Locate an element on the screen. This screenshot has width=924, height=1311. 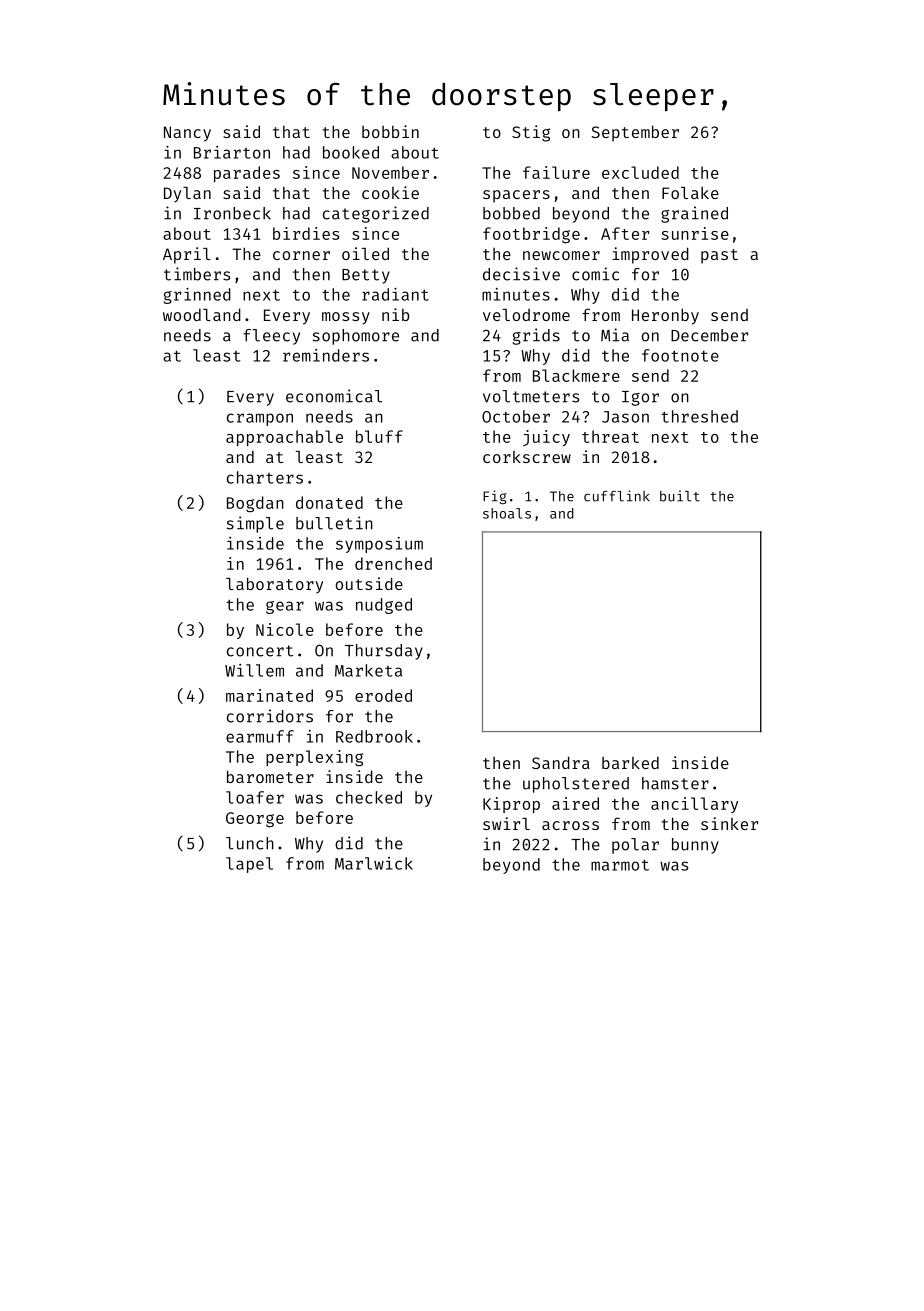
Nancy is located at coordinates (187, 134).
